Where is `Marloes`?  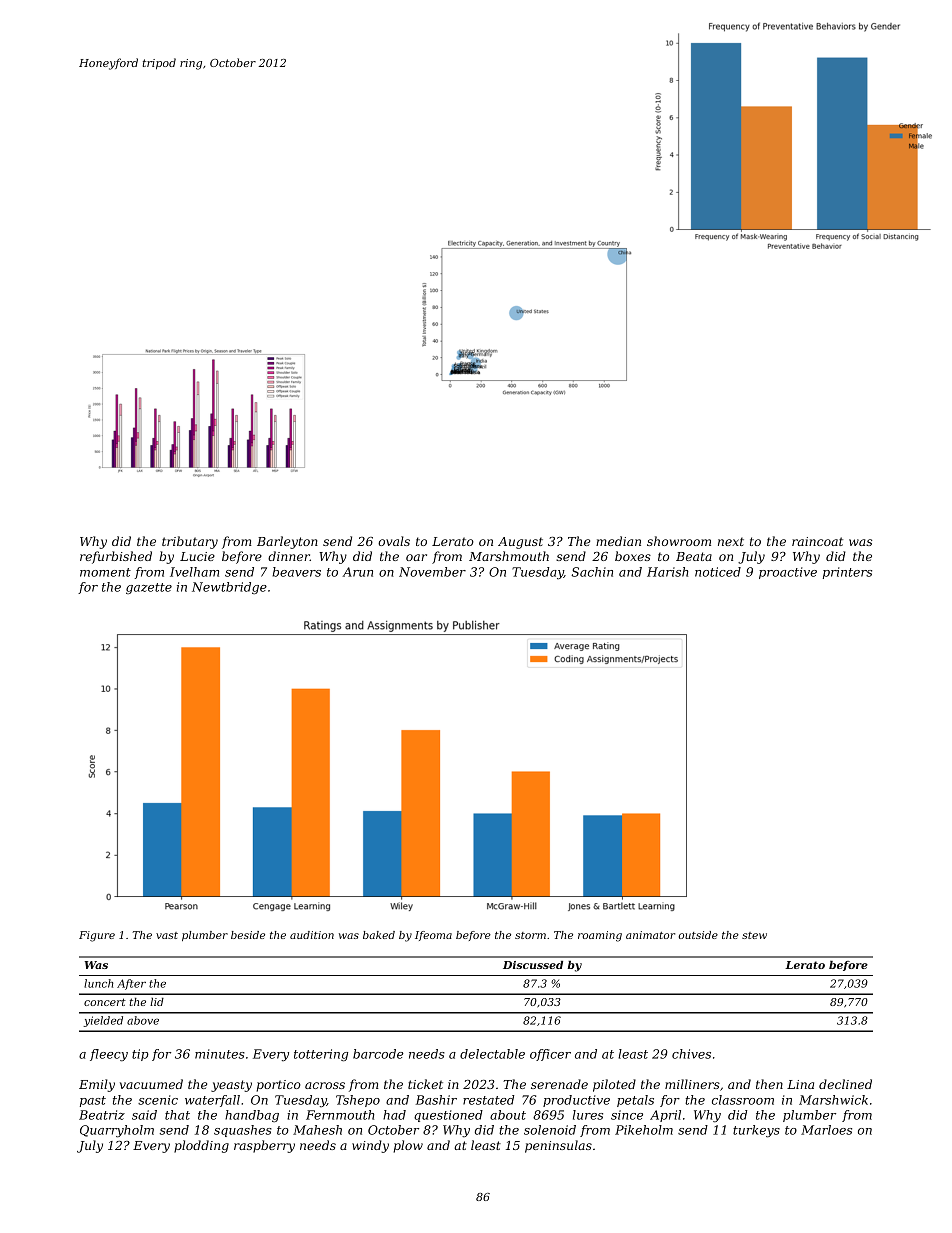 Marloes is located at coordinates (826, 1130).
